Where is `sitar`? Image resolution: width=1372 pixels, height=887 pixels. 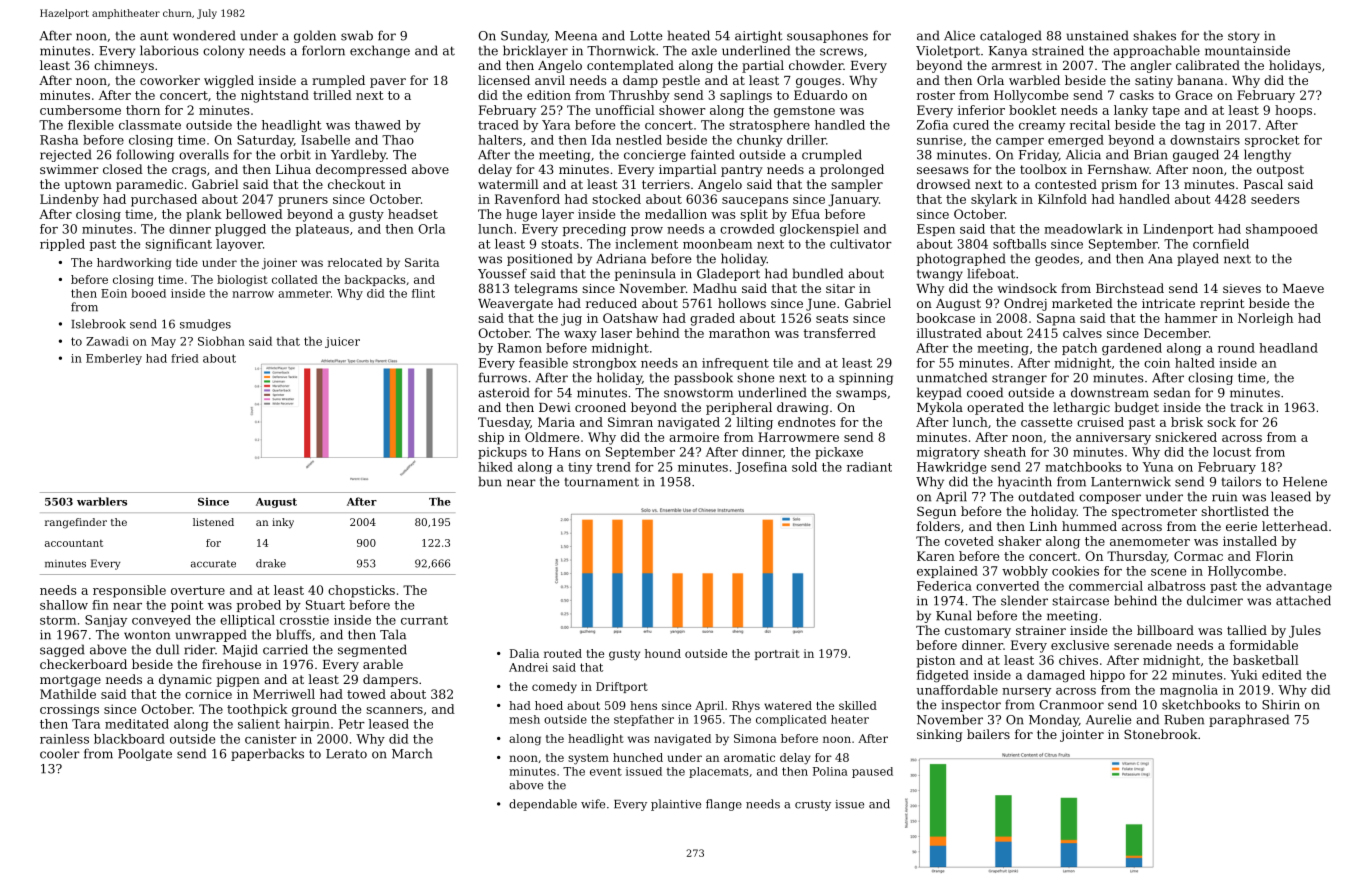
sitar is located at coordinates (840, 288).
